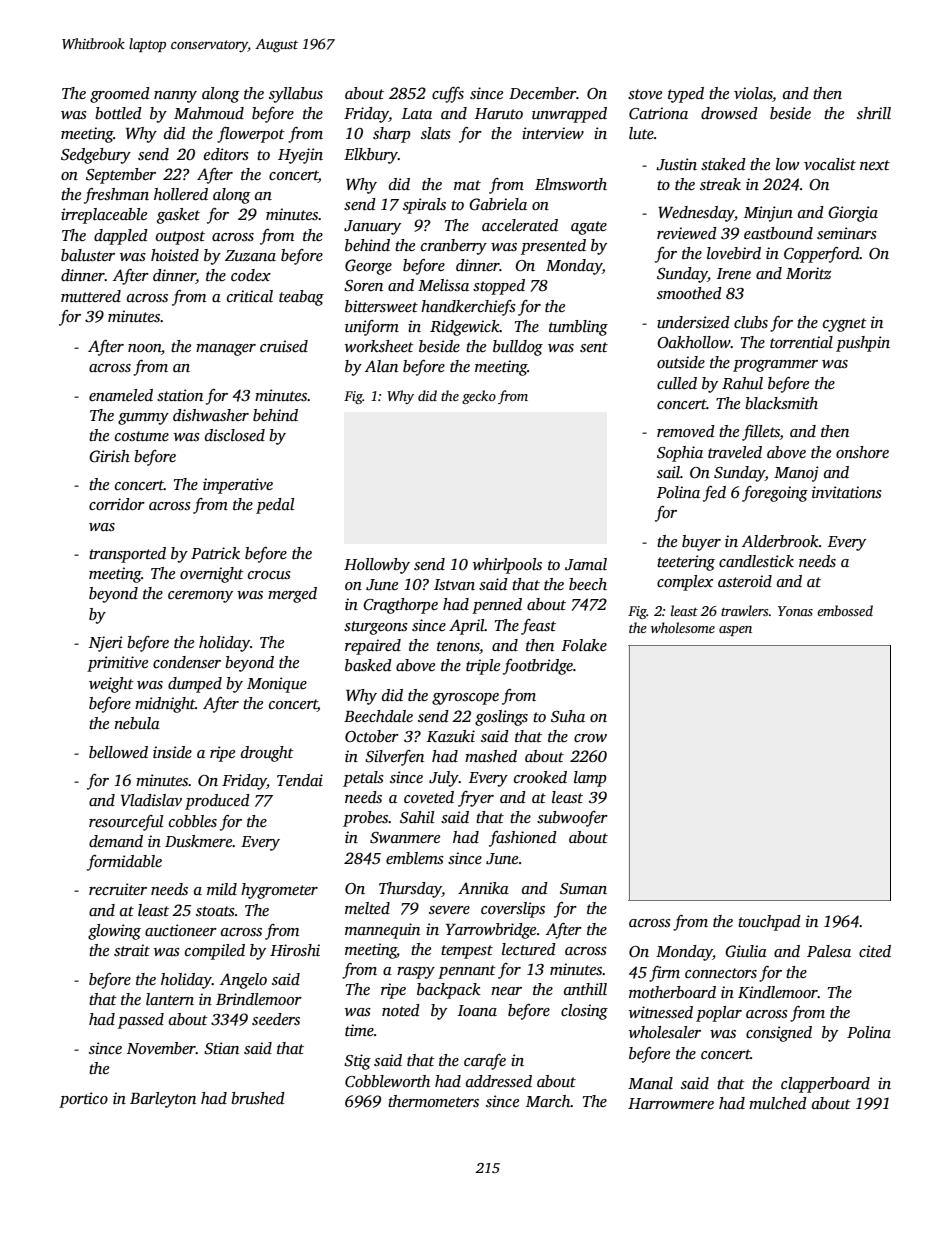 The image size is (952, 1233). What do you see at coordinates (829, 951) in the page?
I see `Palesa` at bounding box center [829, 951].
